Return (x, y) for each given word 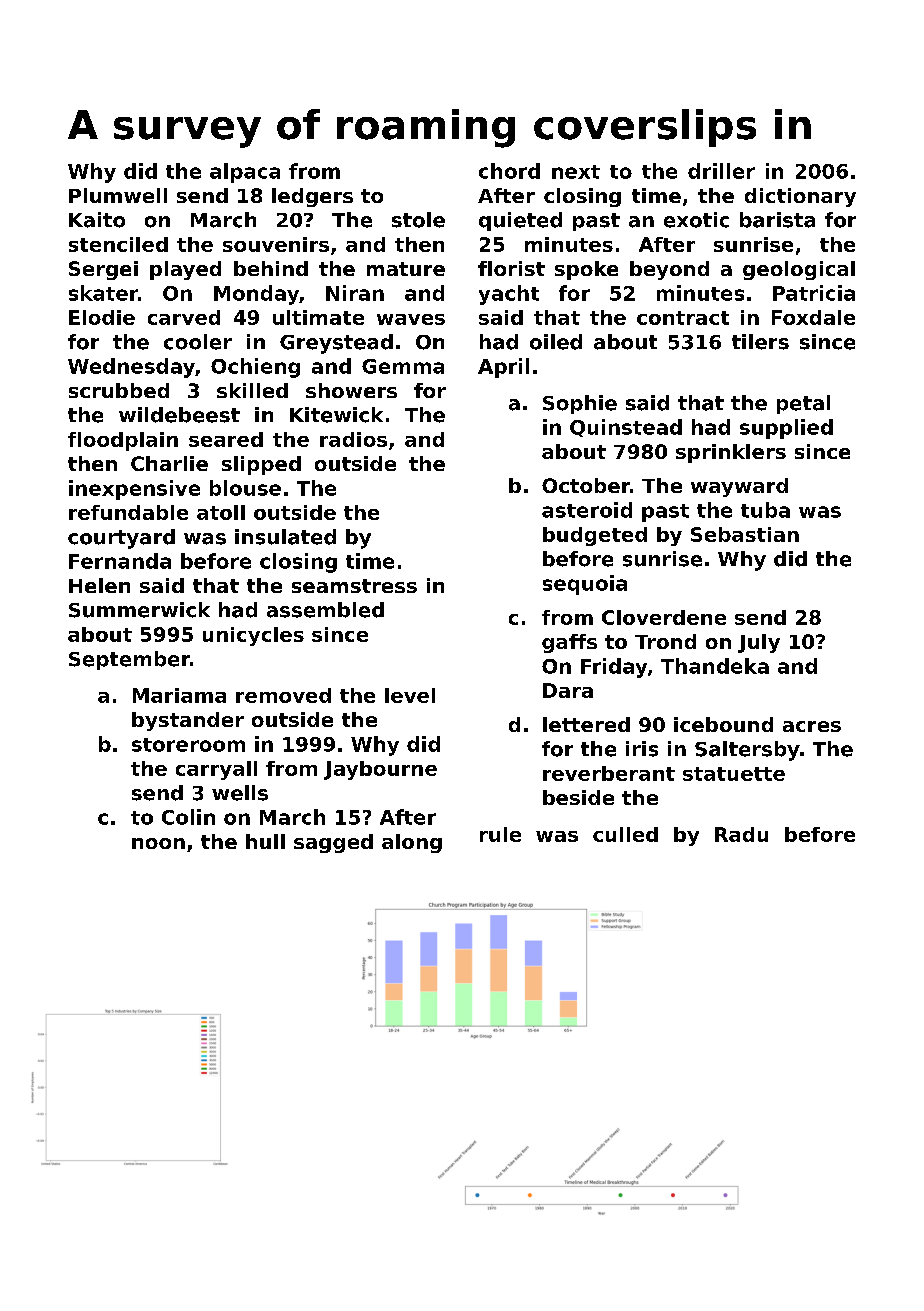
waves (411, 319)
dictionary (800, 197)
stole (418, 220)
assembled (325, 610)
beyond (669, 270)
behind (271, 268)
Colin (188, 817)
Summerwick (139, 610)
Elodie (102, 317)
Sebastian (745, 534)
